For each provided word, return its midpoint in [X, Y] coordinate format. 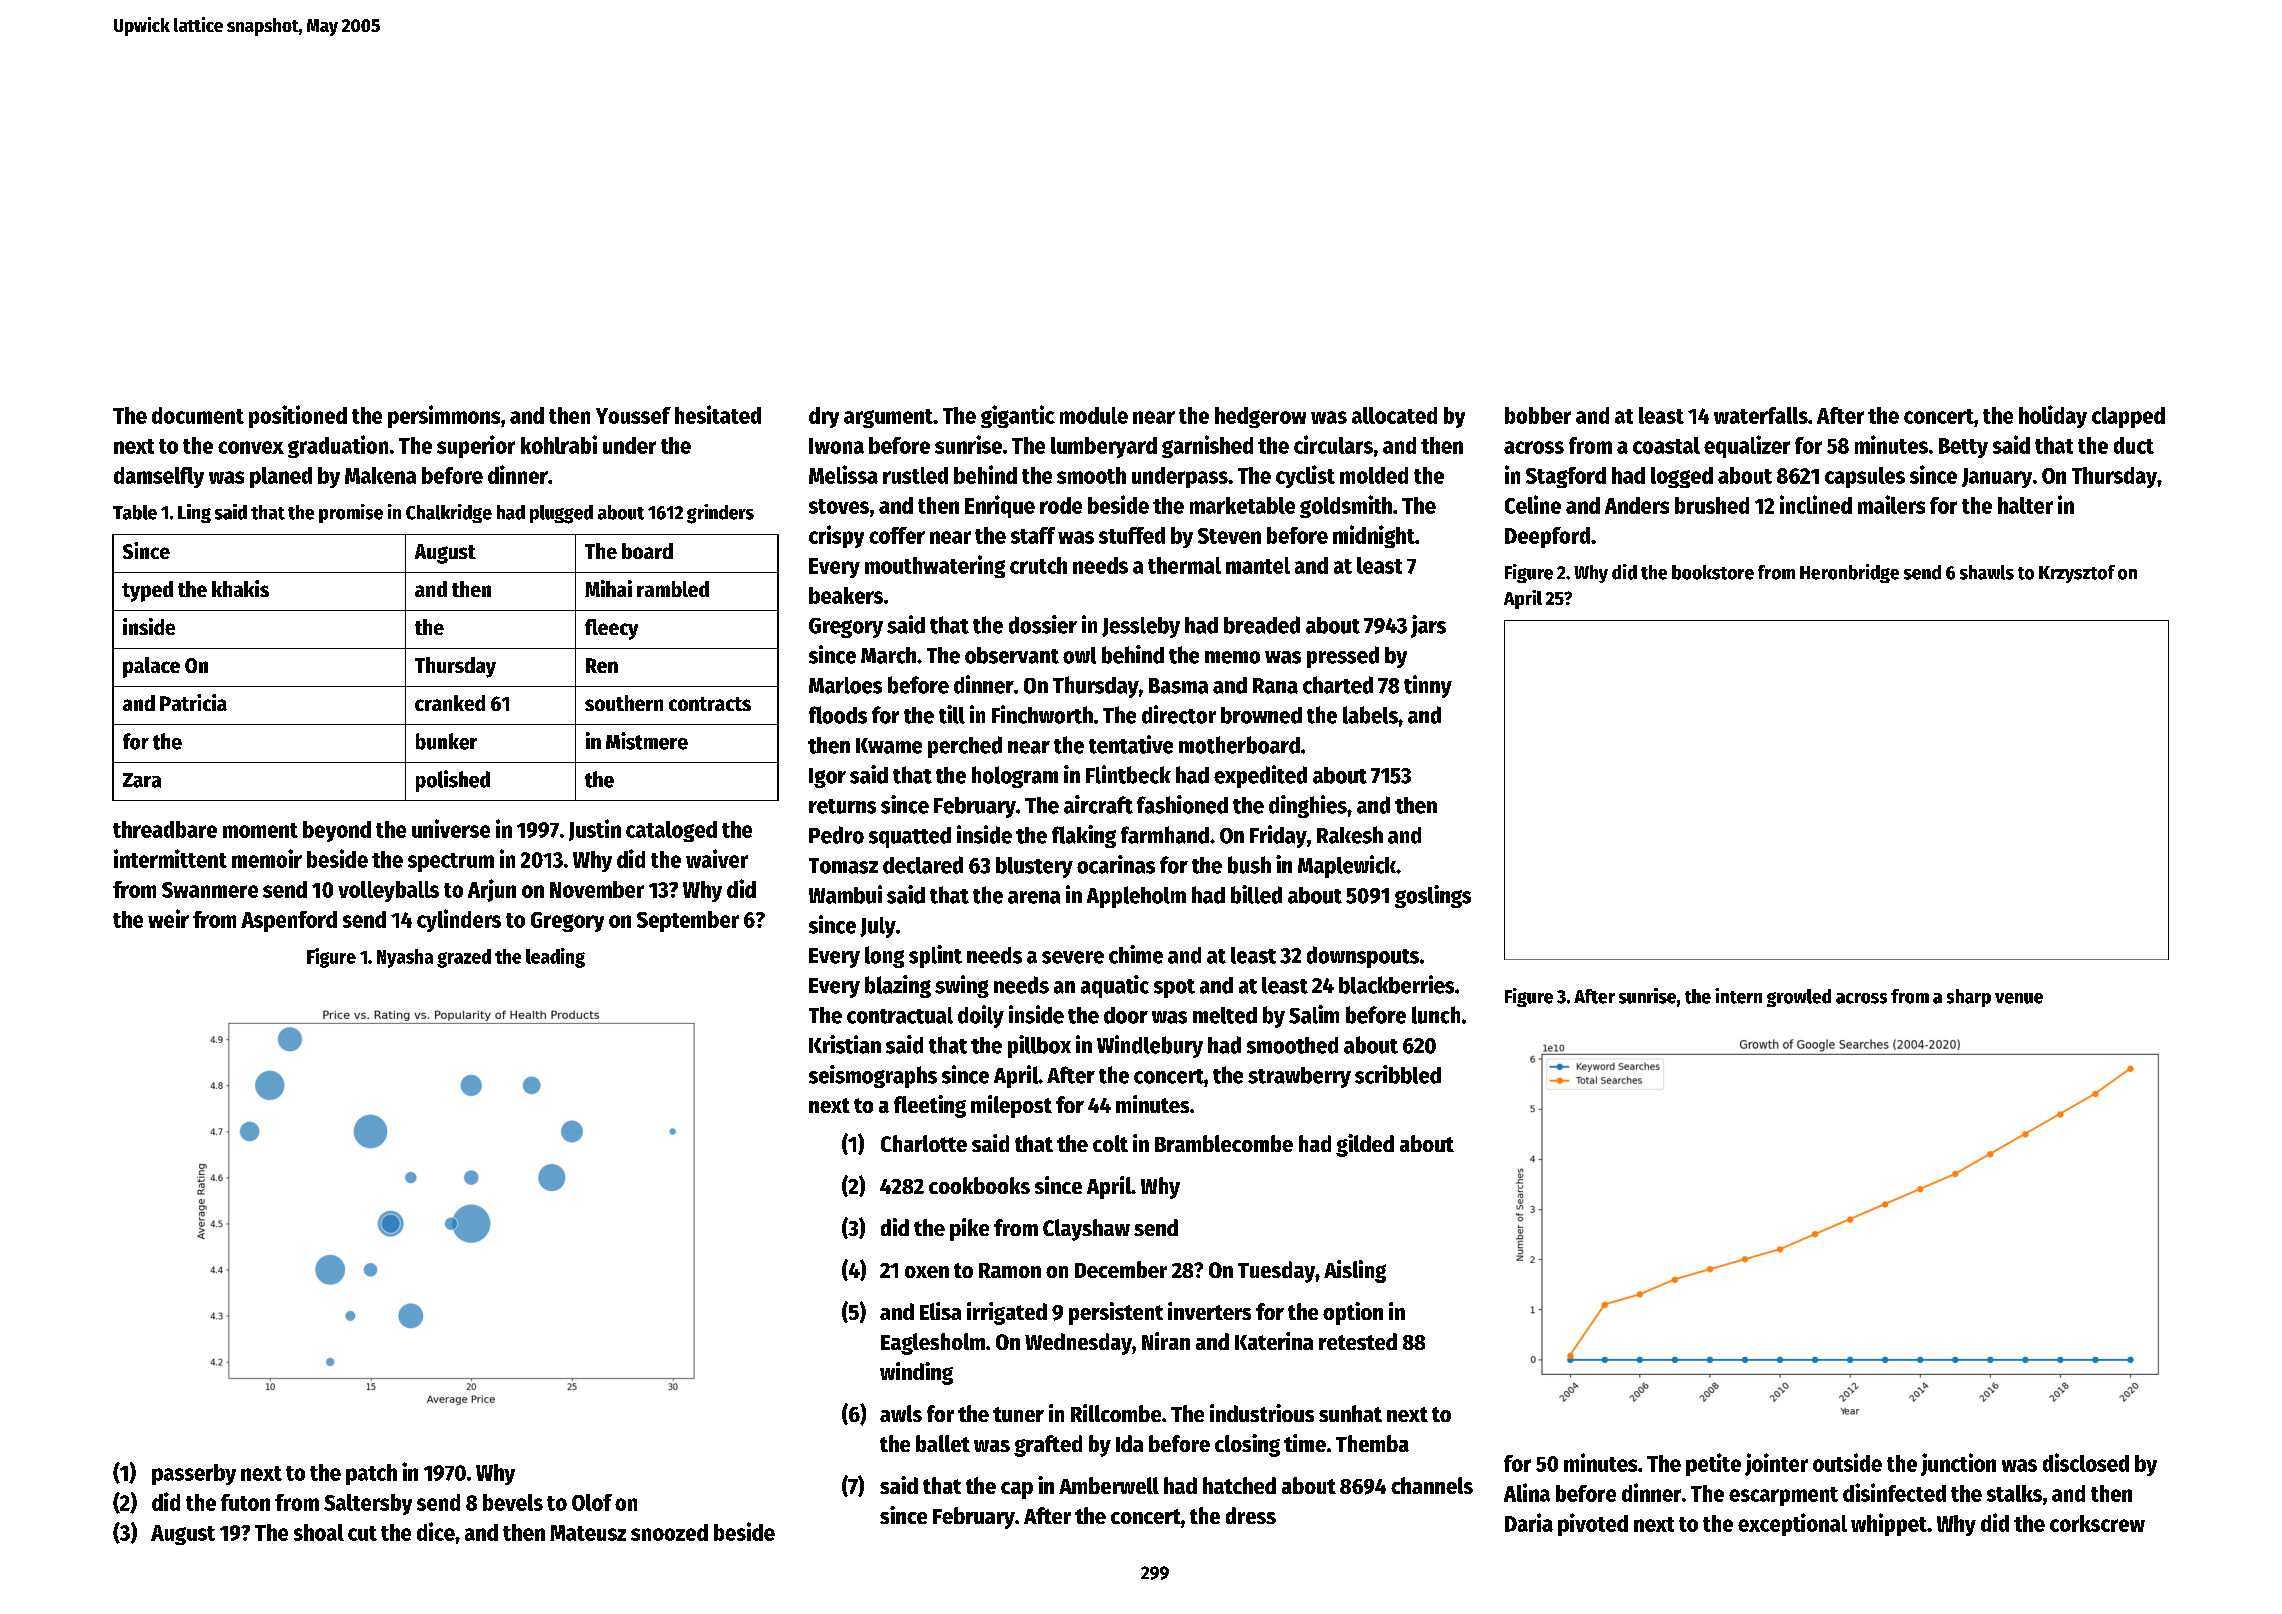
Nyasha [405, 958]
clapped [2128, 417]
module [1094, 415]
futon [245, 1502]
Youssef [633, 415]
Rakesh [1350, 835]
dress [1251, 1515]
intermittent [170, 858]
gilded [1365, 1145]
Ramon [1010, 1270]
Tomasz [843, 866]
